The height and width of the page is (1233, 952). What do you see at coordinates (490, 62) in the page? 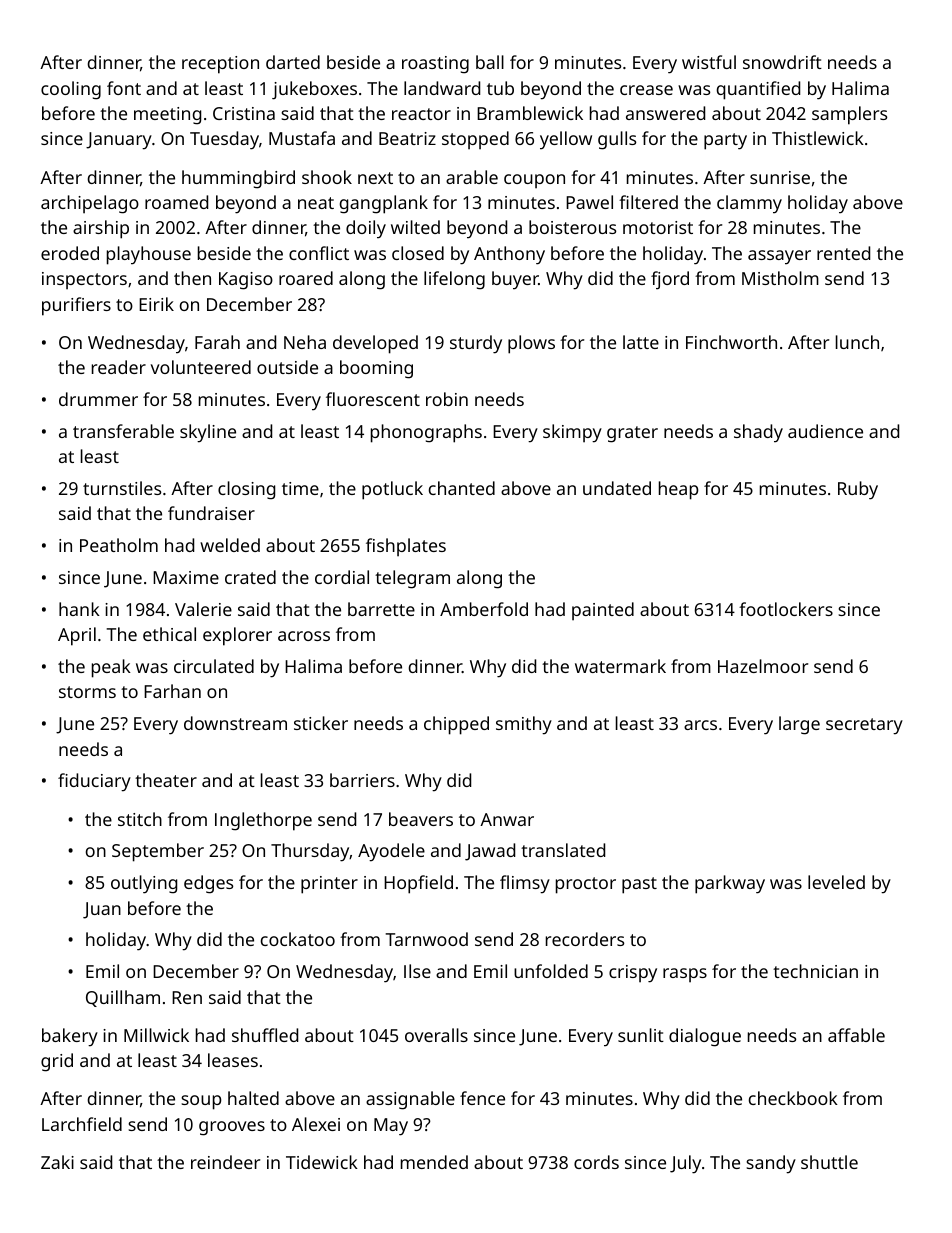
I see `ball` at bounding box center [490, 62].
